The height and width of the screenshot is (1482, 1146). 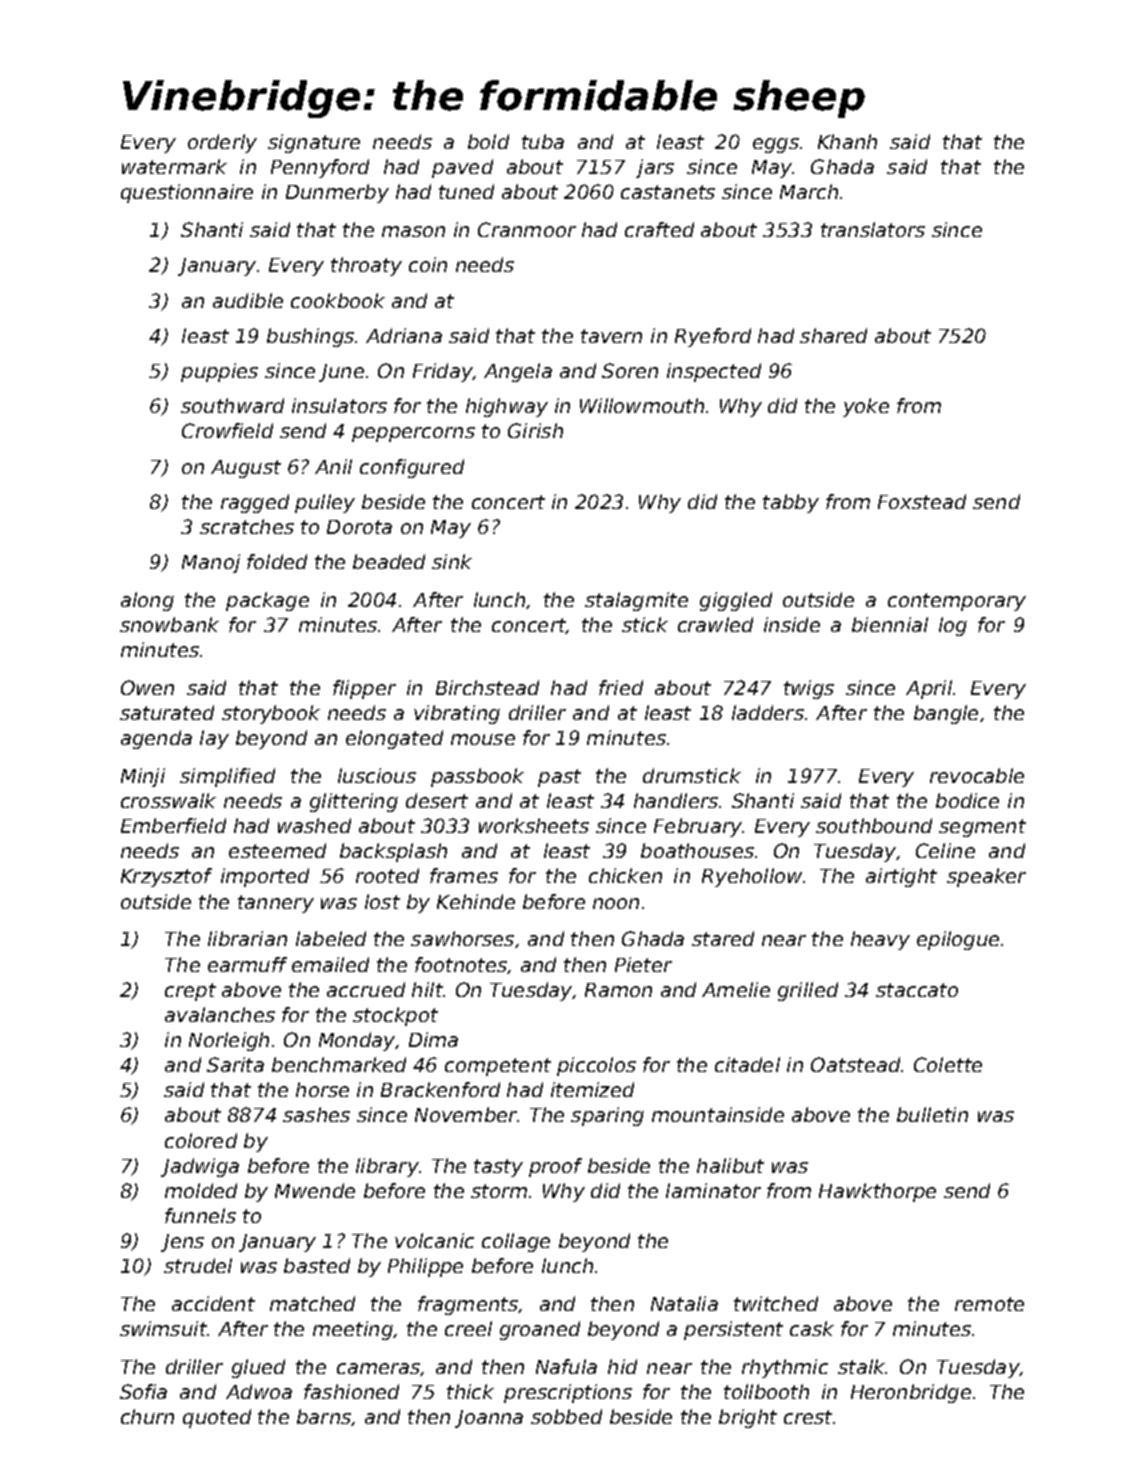 What do you see at coordinates (866, 407) in the screenshot?
I see `yoke` at bounding box center [866, 407].
